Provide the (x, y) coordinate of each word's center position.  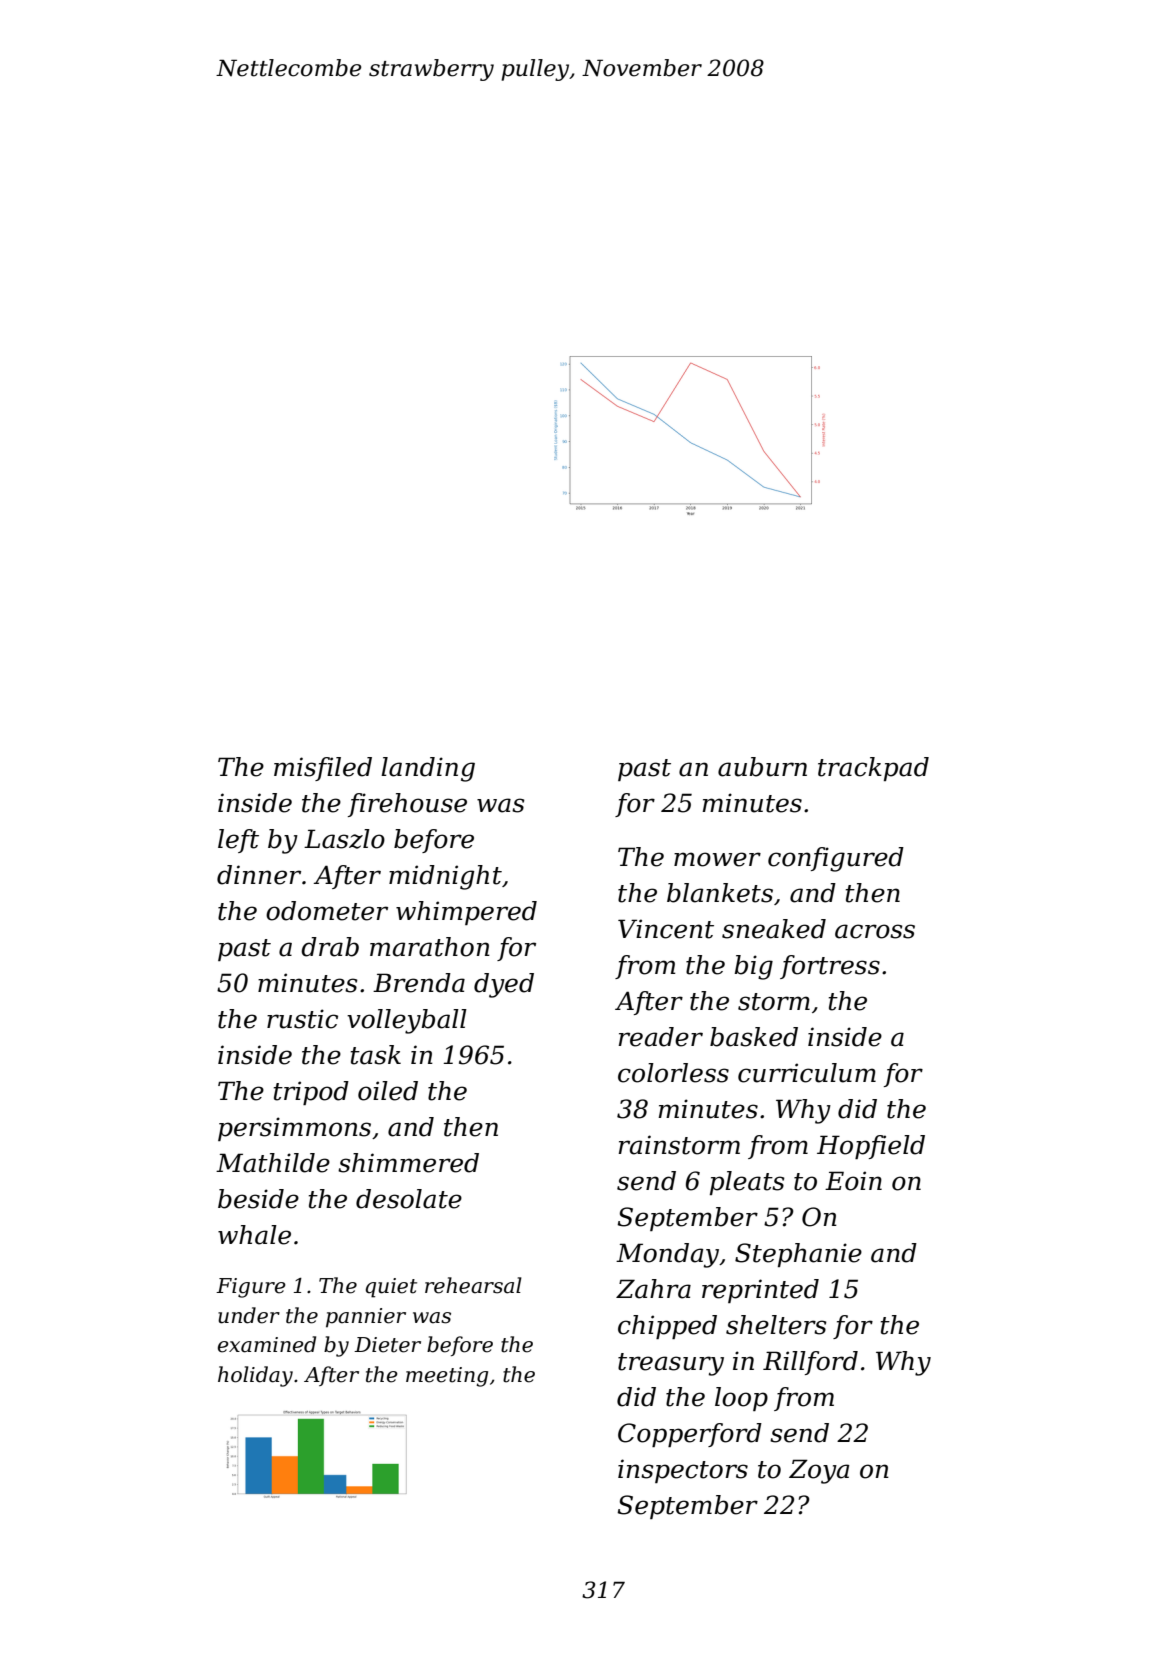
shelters (776, 1325)
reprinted (760, 1291)
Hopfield (871, 1147)
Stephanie (798, 1255)
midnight (445, 877)
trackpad (873, 769)
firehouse (407, 805)
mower (717, 859)
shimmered (408, 1163)
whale (254, 1235)
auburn (762, 767)
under (249, 1315)
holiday (255, 1376)
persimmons (294, 1129)
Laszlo (344, 839)
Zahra (653, 1289)
